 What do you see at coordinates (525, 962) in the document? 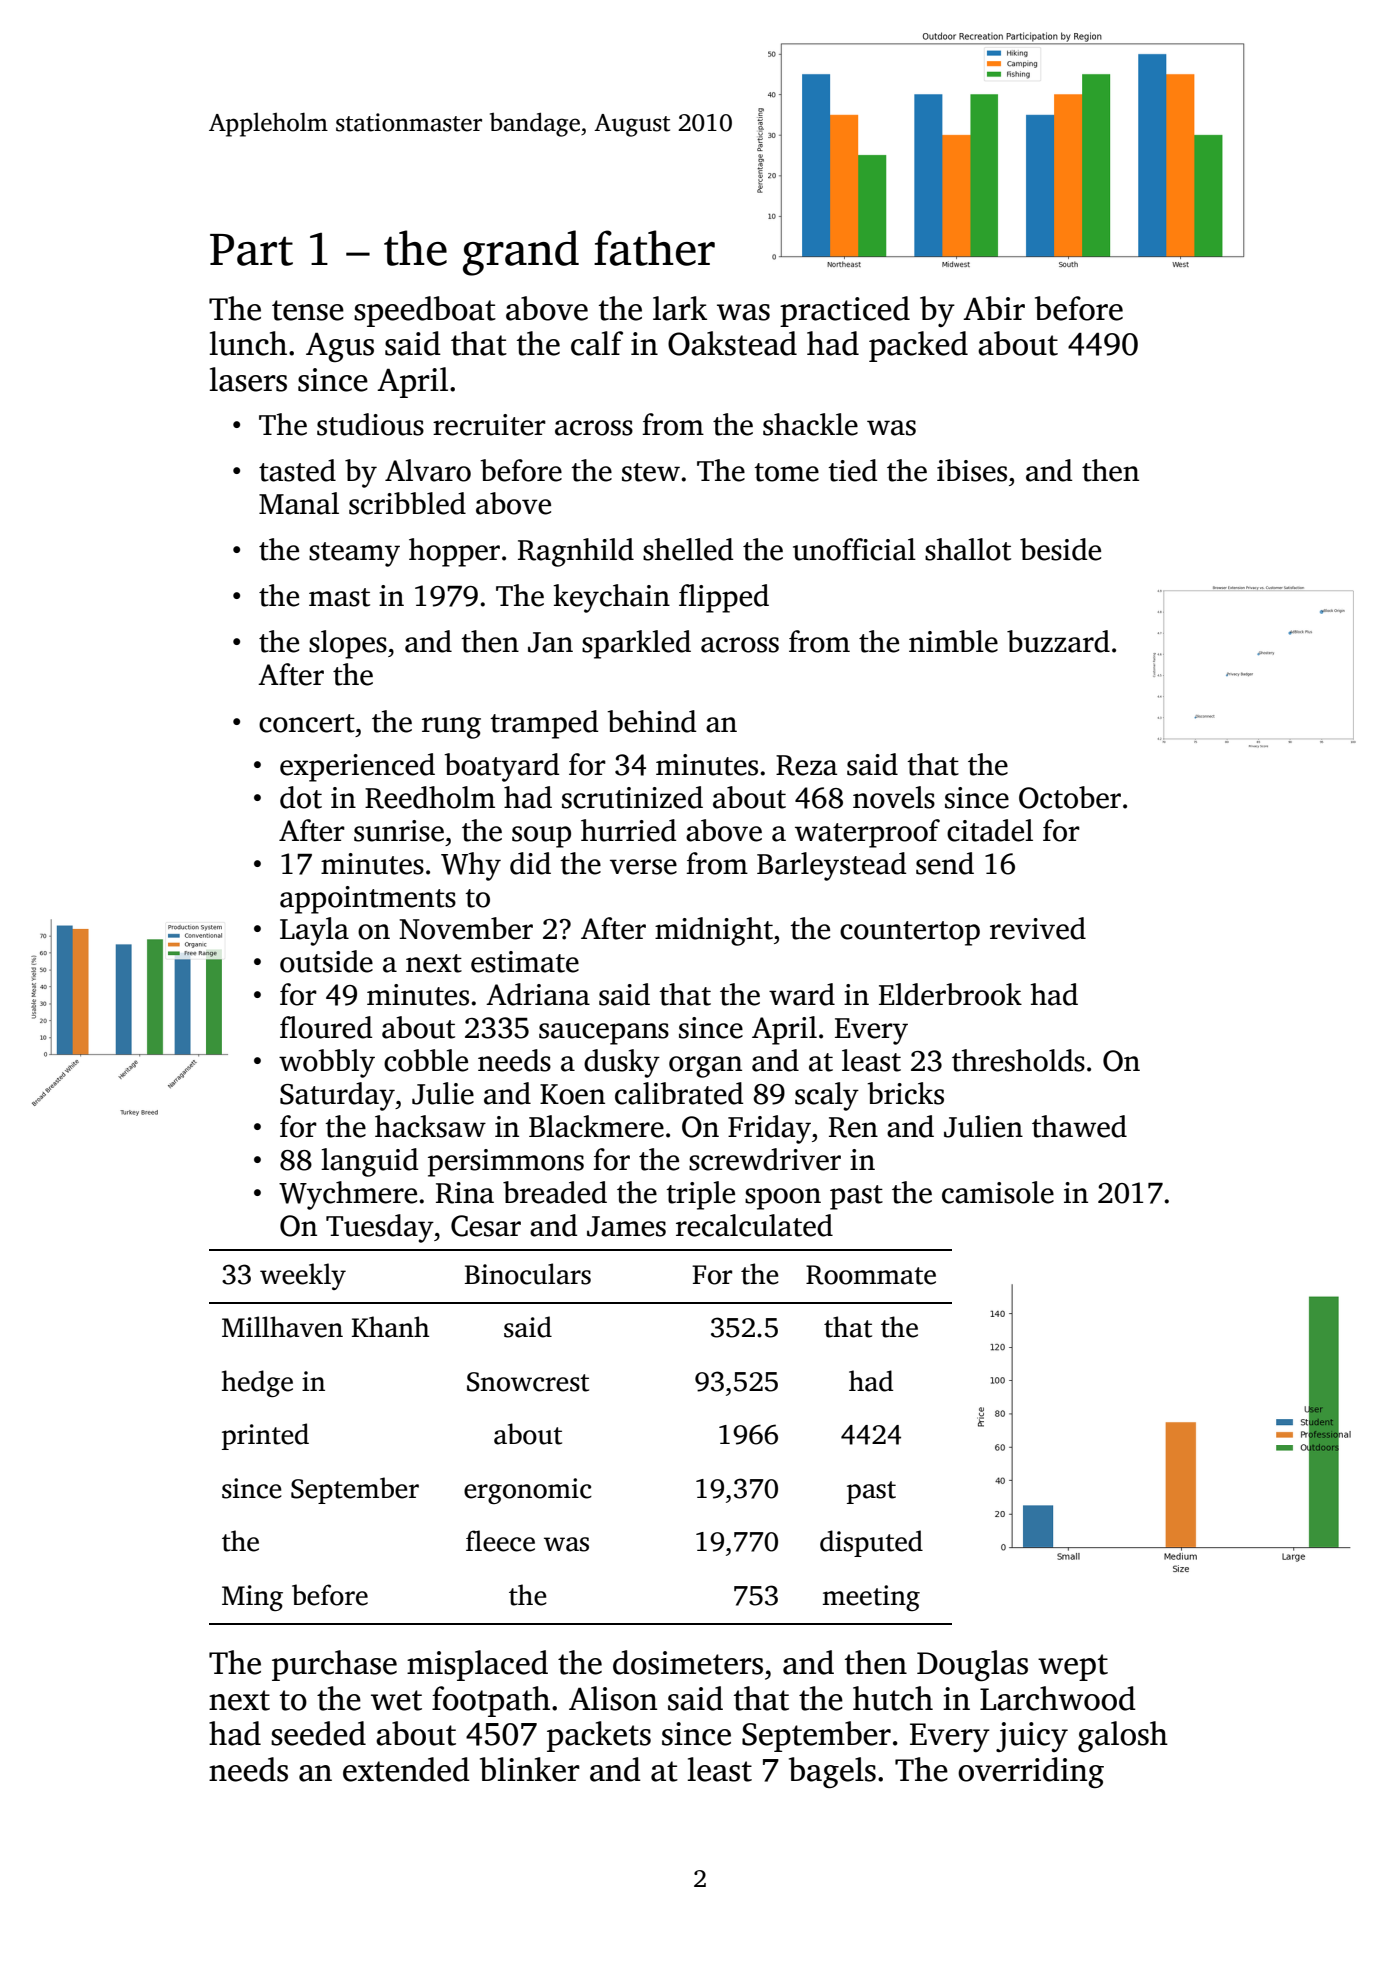
I see `estimate` at bounding box center [525, 962].
